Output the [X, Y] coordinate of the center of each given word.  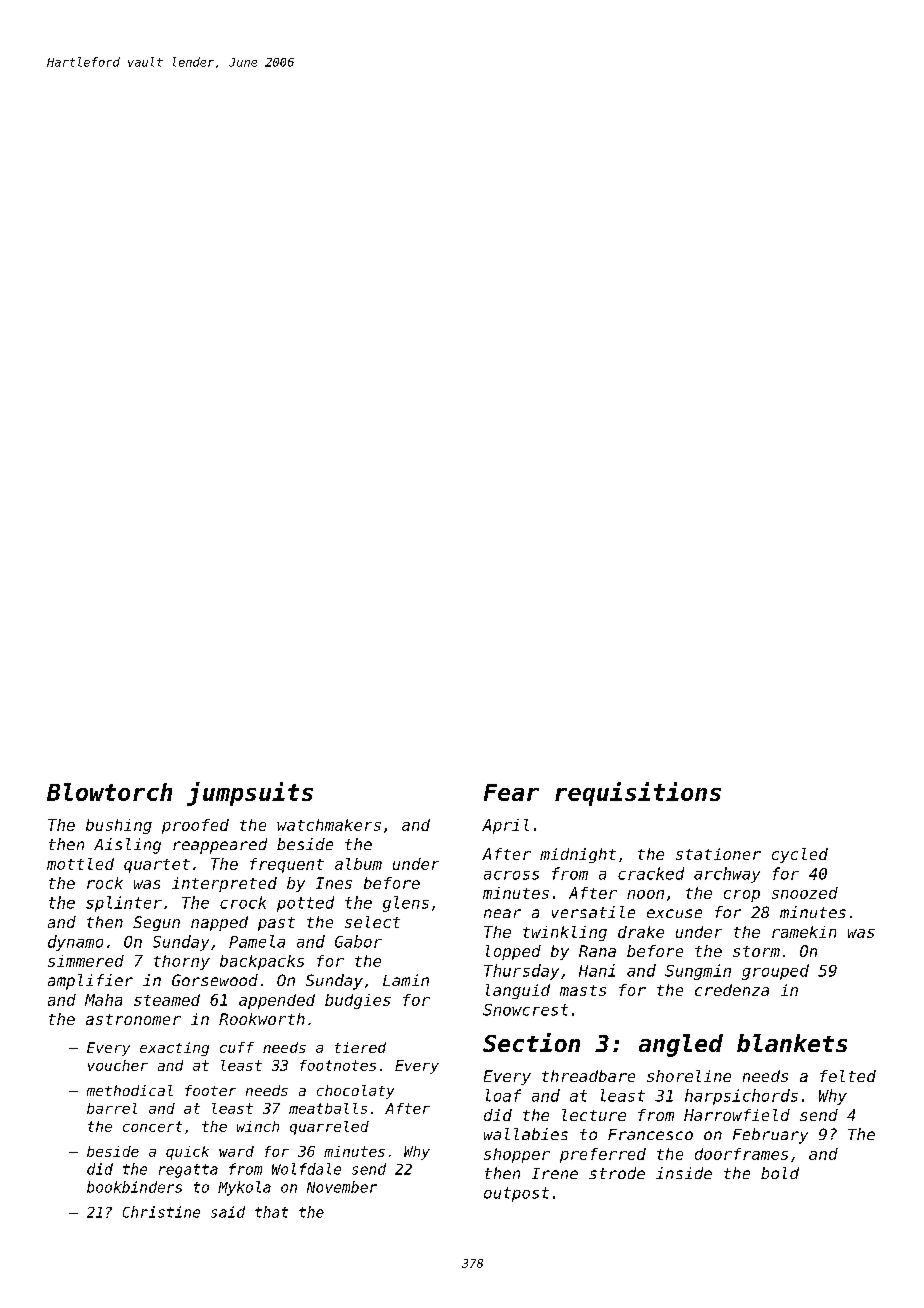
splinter [124, 904]
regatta [188, 1171]
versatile [593, 912]
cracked [651, 873]
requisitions [638, 794]
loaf [503, 1095]
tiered [360, 1047]
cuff [237, 1047]
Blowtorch [109, 792]
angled [681, 1045]
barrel [112, 1108]
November [342, 1187]
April [505, 826]
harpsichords [741, 1097]
